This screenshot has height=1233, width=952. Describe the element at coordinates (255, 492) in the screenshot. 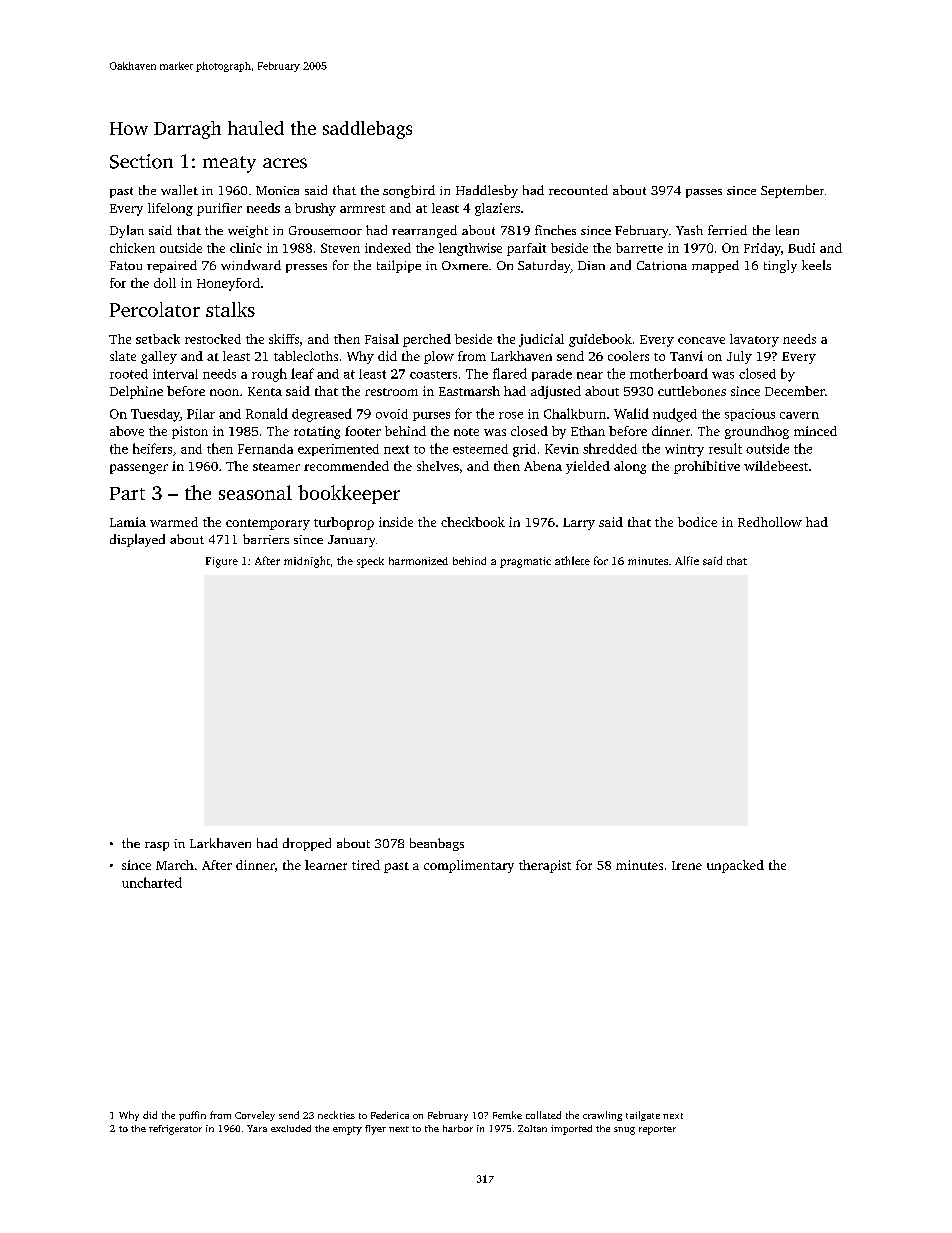

I see `seasonal` at that location.
